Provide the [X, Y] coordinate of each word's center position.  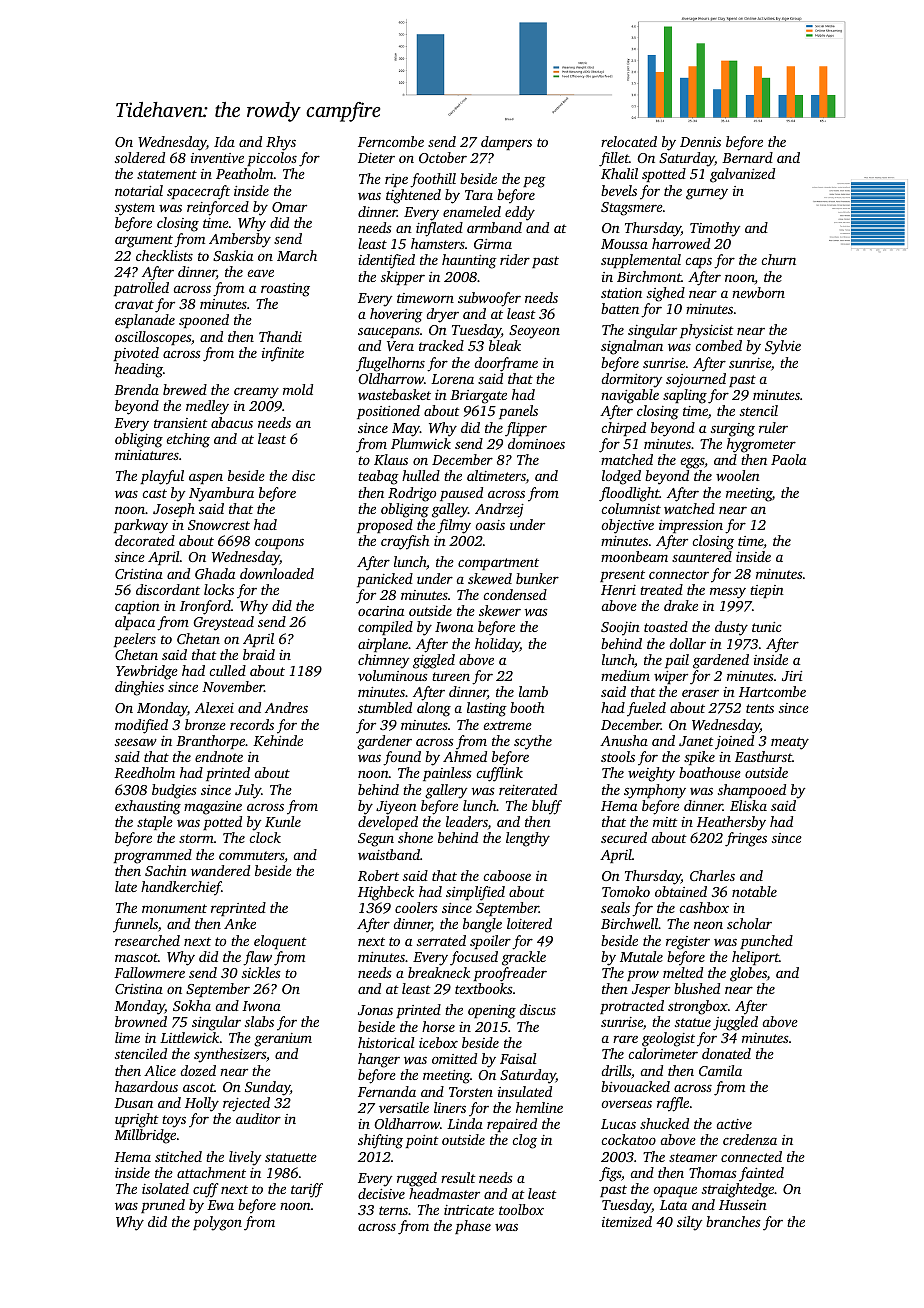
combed [718, 345]
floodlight [629, 494]
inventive [217, 158]
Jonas [375, 1010]
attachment [211, 1172]
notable [754, 891]
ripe [396, 180]
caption [137, 607]
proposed [385, 526]
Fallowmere [149, 972]
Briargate [478, 397]
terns [393, 1210]
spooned [204, 321]
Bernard [747, 157]
